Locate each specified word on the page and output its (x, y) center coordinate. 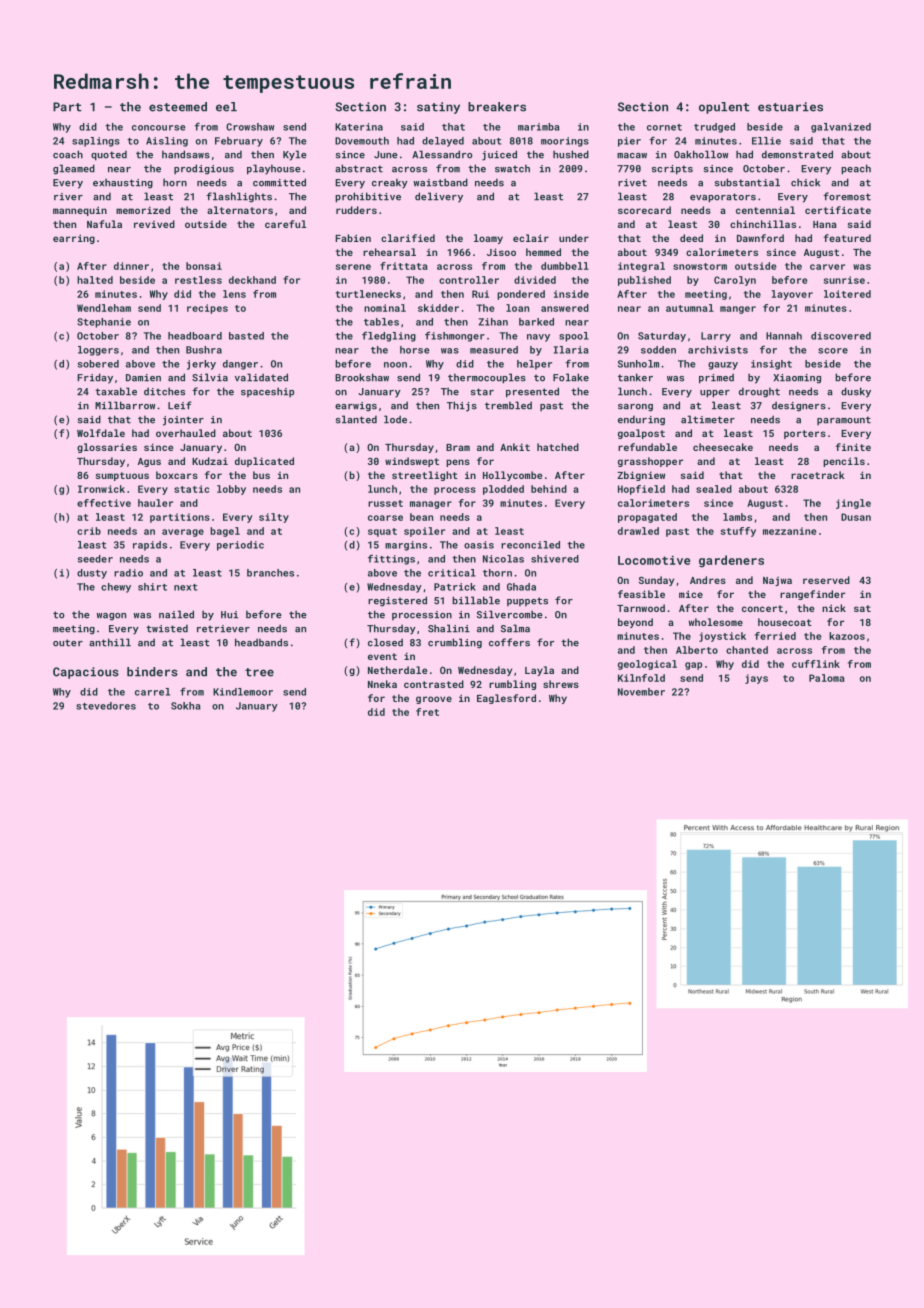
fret (427, 712)
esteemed (178, 107)
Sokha (185, 706)
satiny (438, 108)
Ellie (766, 141)
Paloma (826, 678)
